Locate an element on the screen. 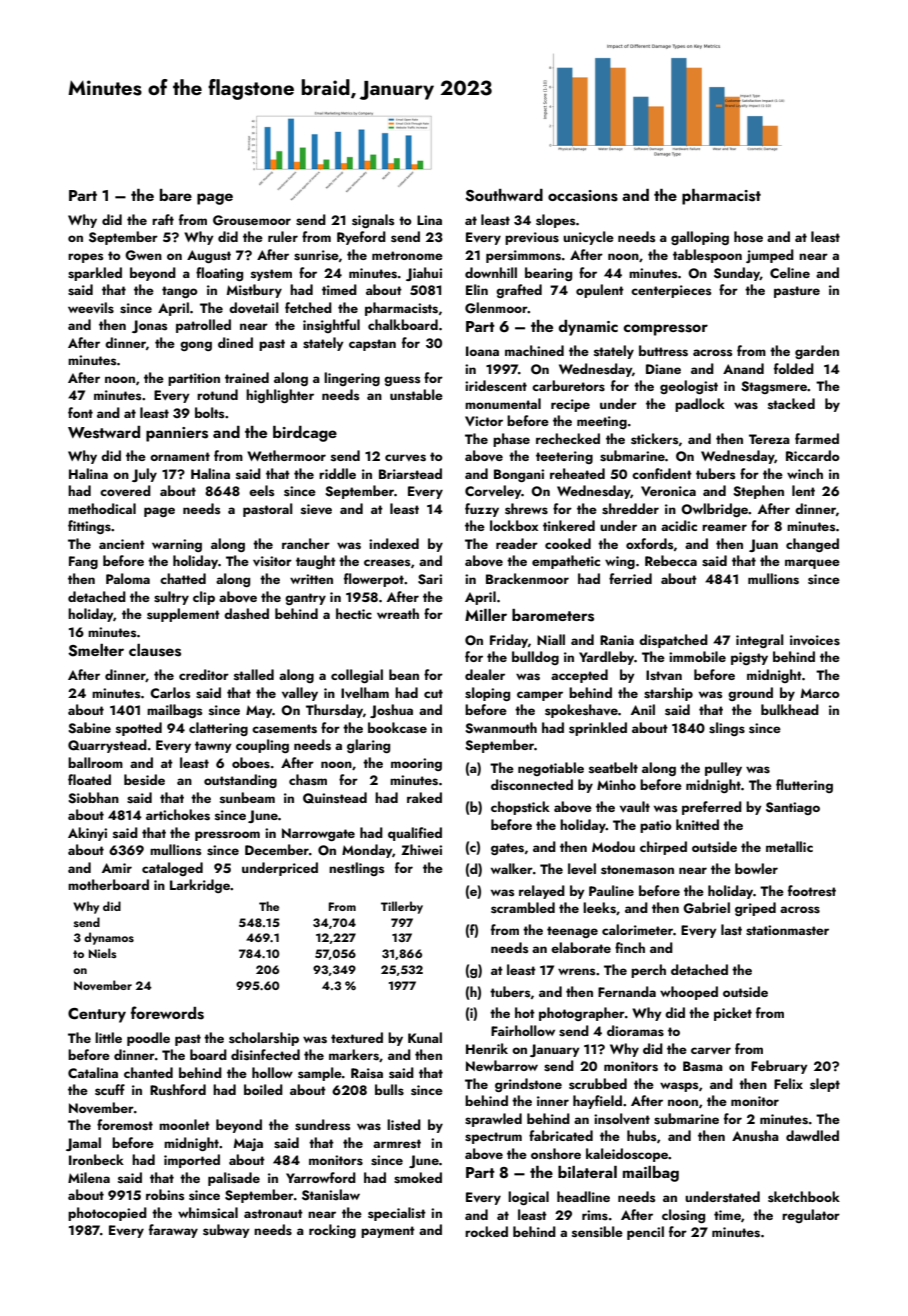 Image resolution: width=908 pixels, height=1316 pixels. bulldog is located at coordinates (535, 658).
